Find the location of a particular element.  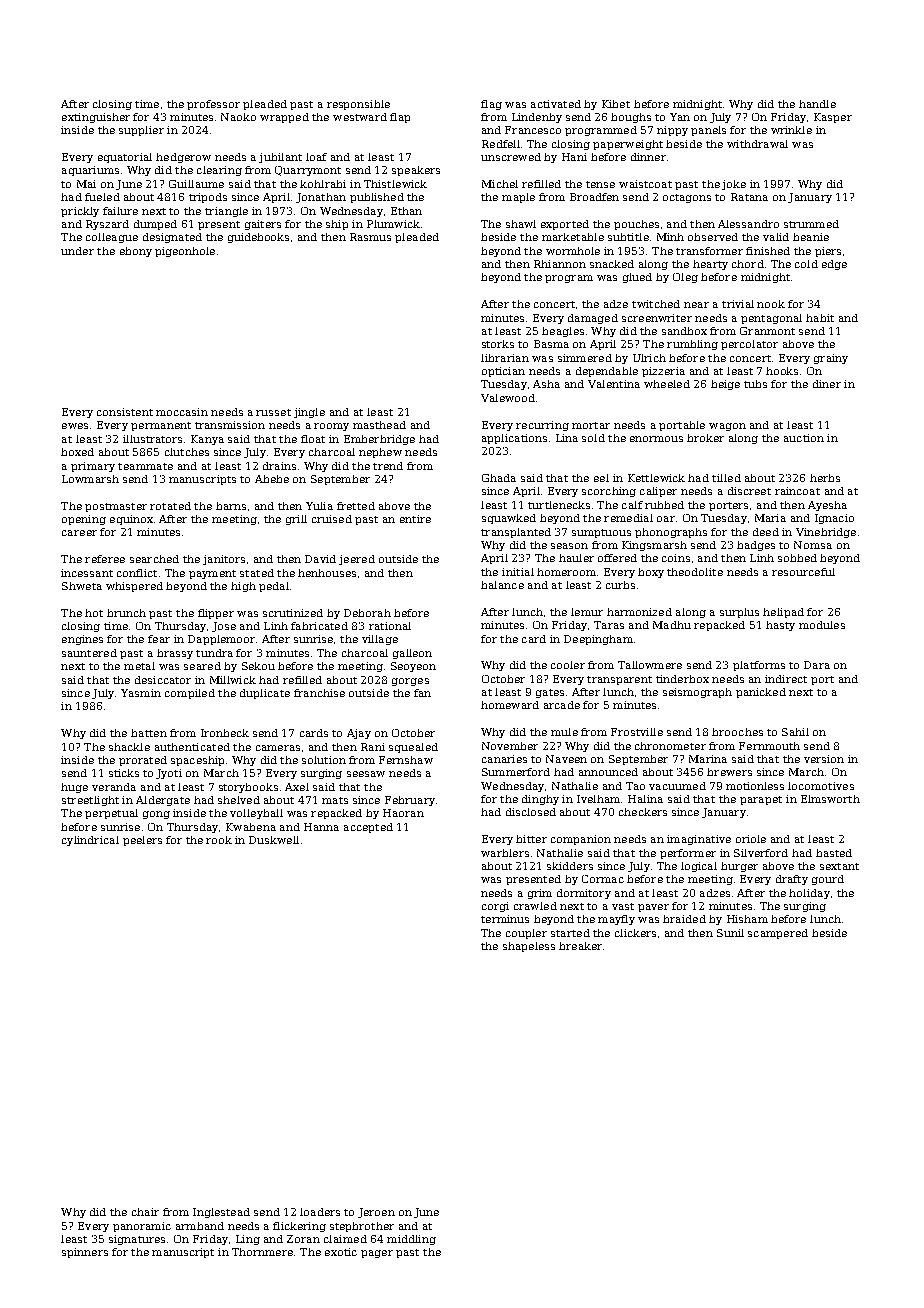

handle is located at coordinates (817, 104).
